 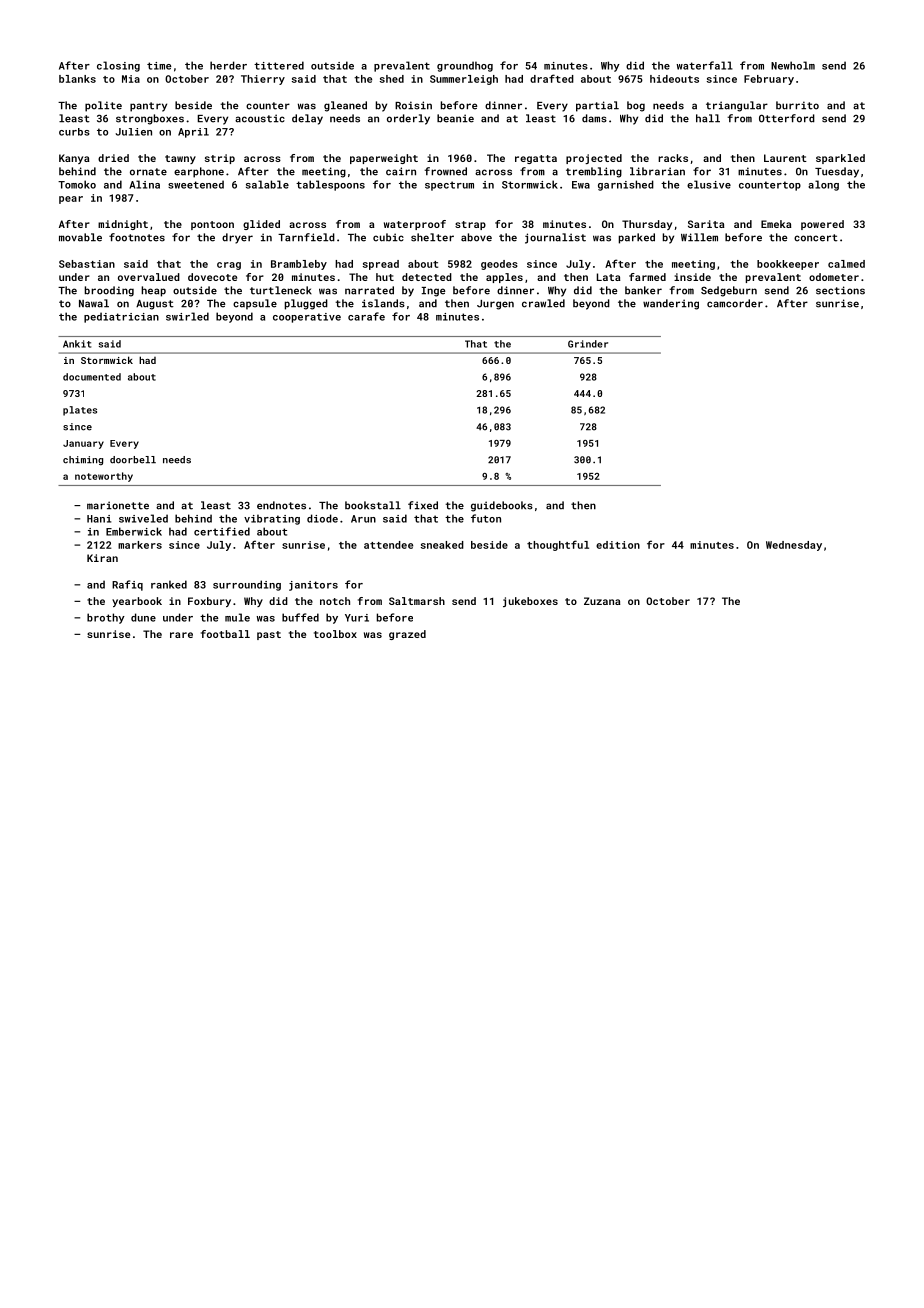 I want to click on rare, so click(x=181, y=635).
